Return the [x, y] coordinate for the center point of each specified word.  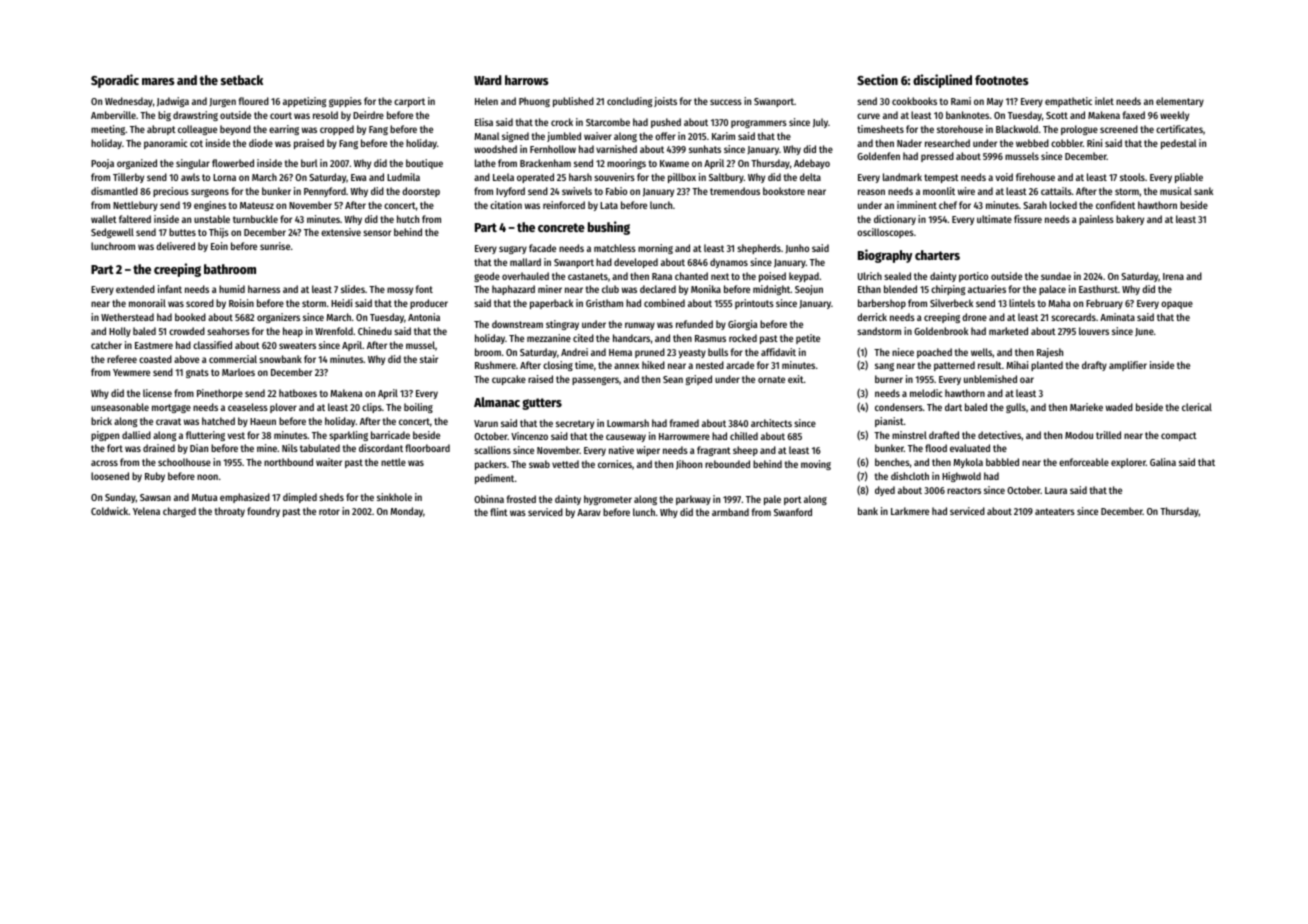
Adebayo [812, 164]
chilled [744, 436]
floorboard [427, 448]
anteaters [1055, 511]
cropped [337, 130]
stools [1132, 177]
